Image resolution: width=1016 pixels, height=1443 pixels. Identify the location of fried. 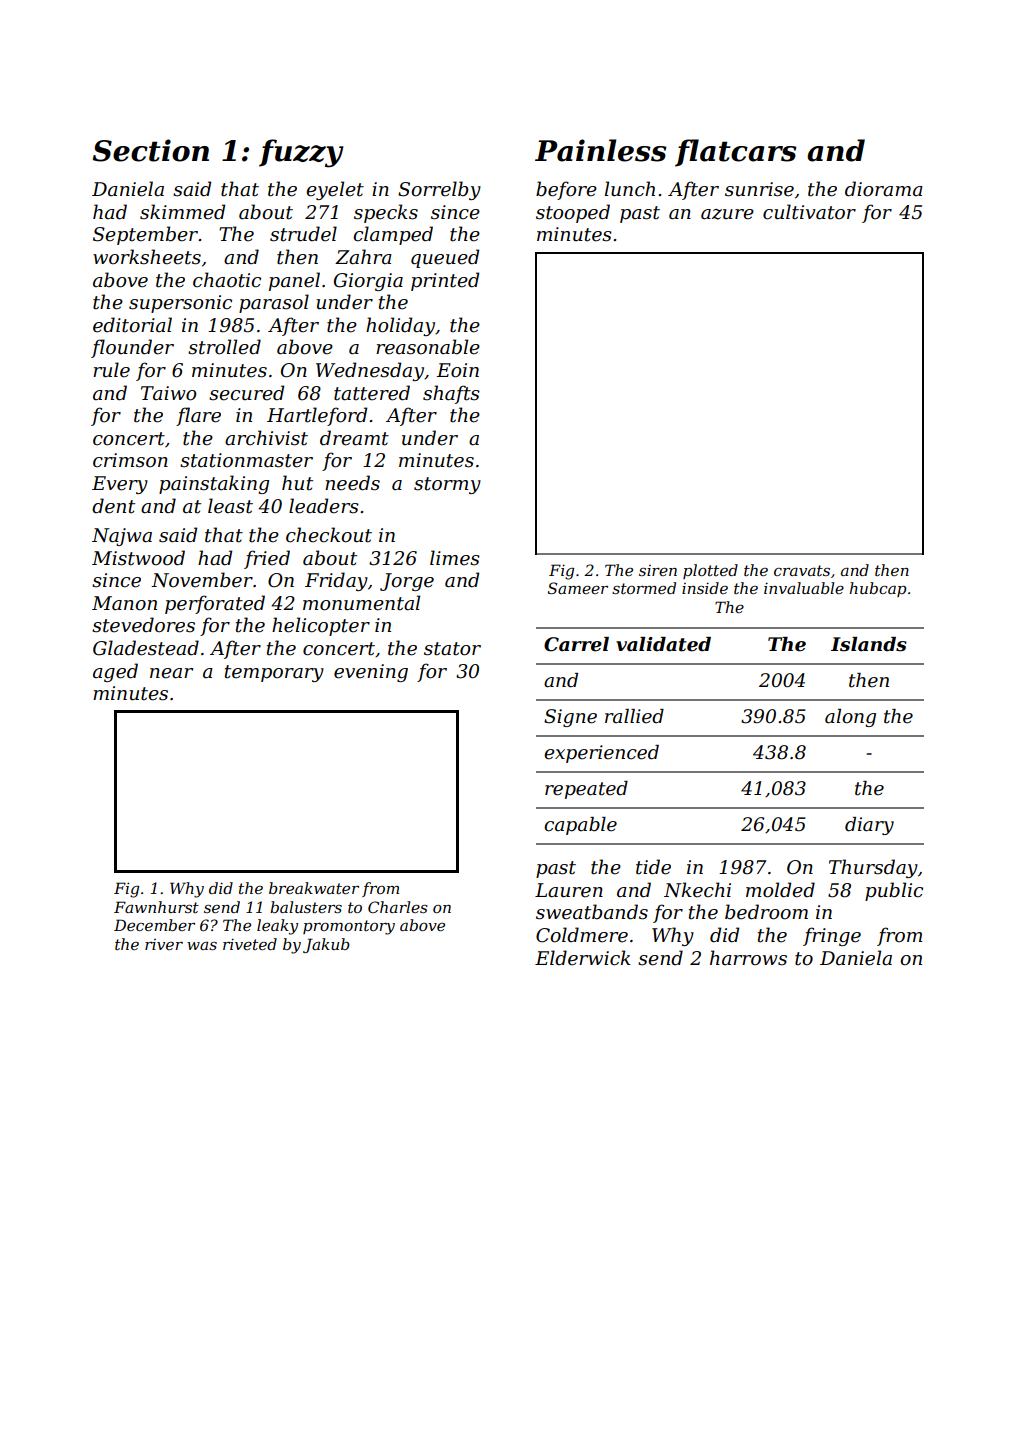
(267, 559).
